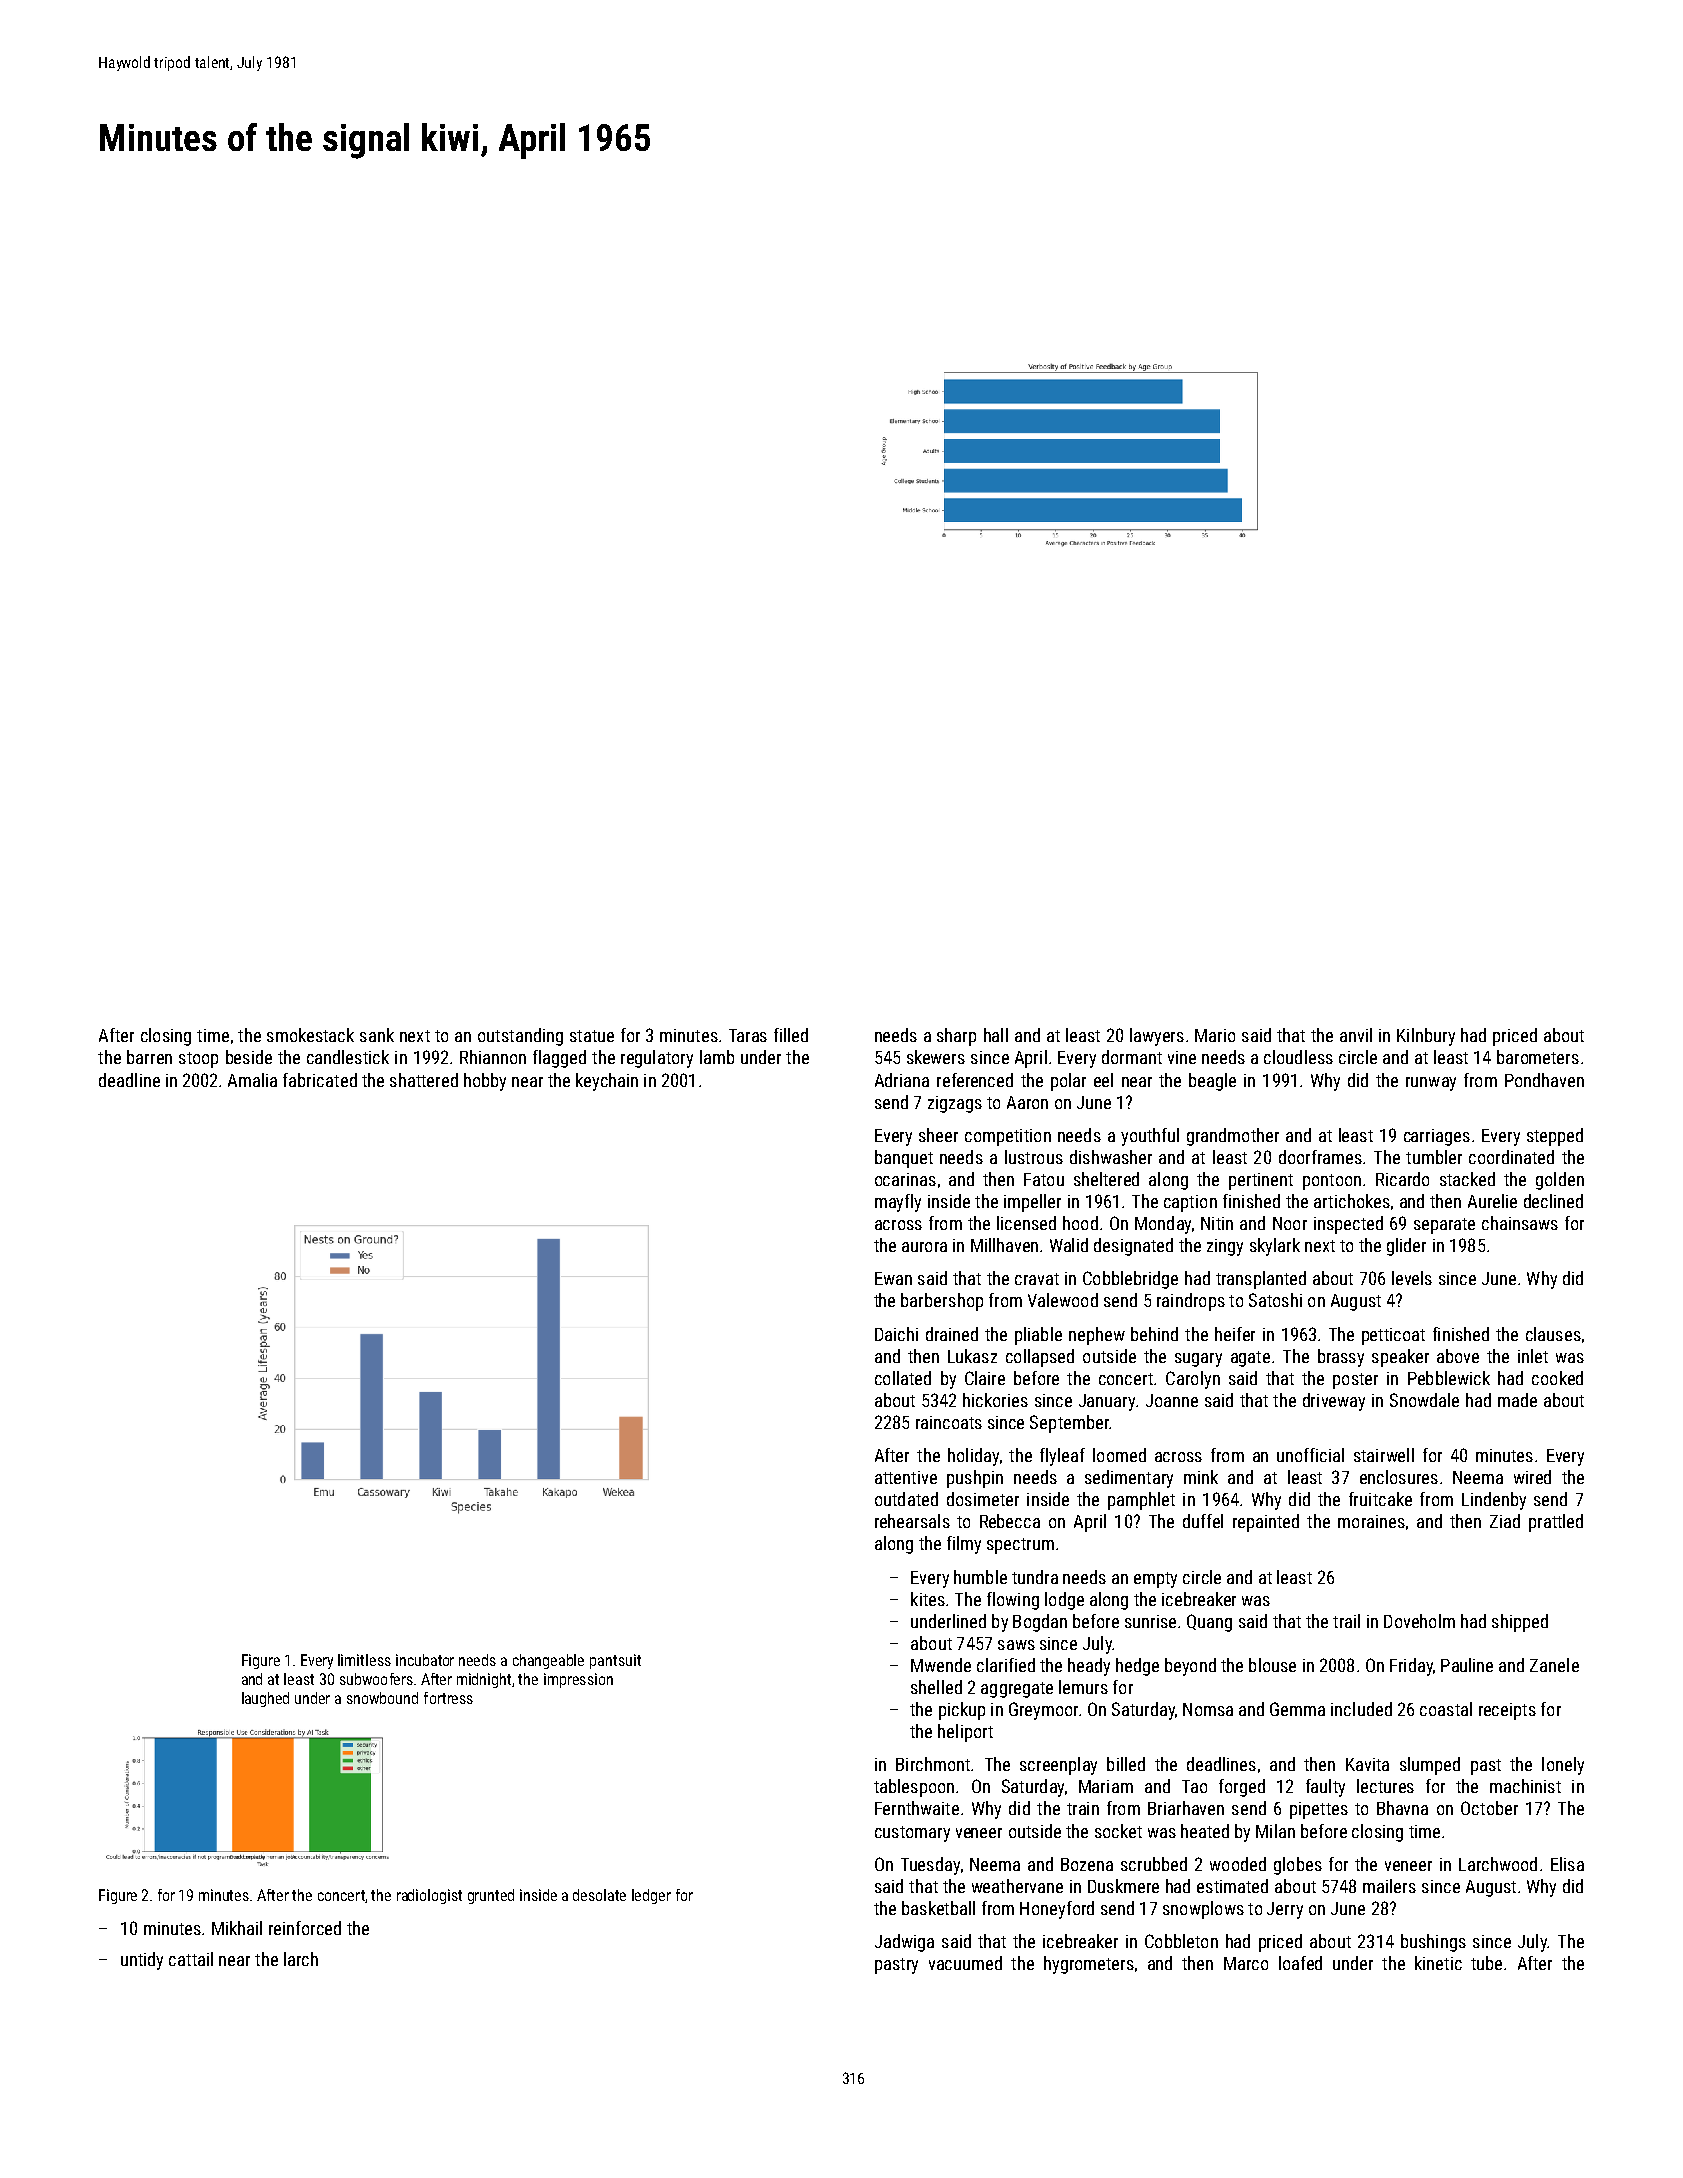 The image size is (1683, 2178). What do you see at coordinates (142, 1961) in the screenshot?
I see `untidy` at bounding box center [142, 1961].
